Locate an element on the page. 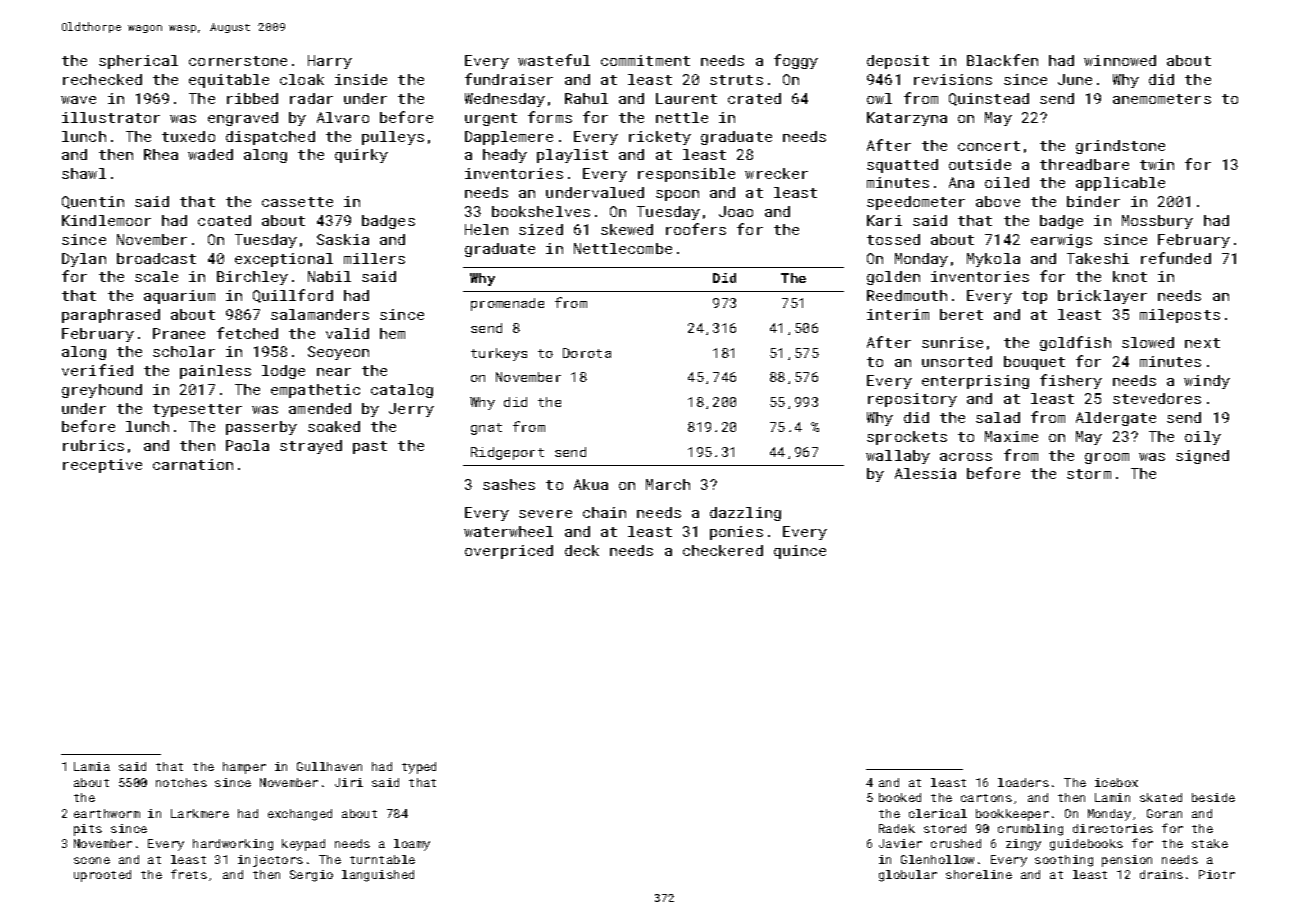 The image size is (1308, 924). binder is located at coordinates (1093, 201).
